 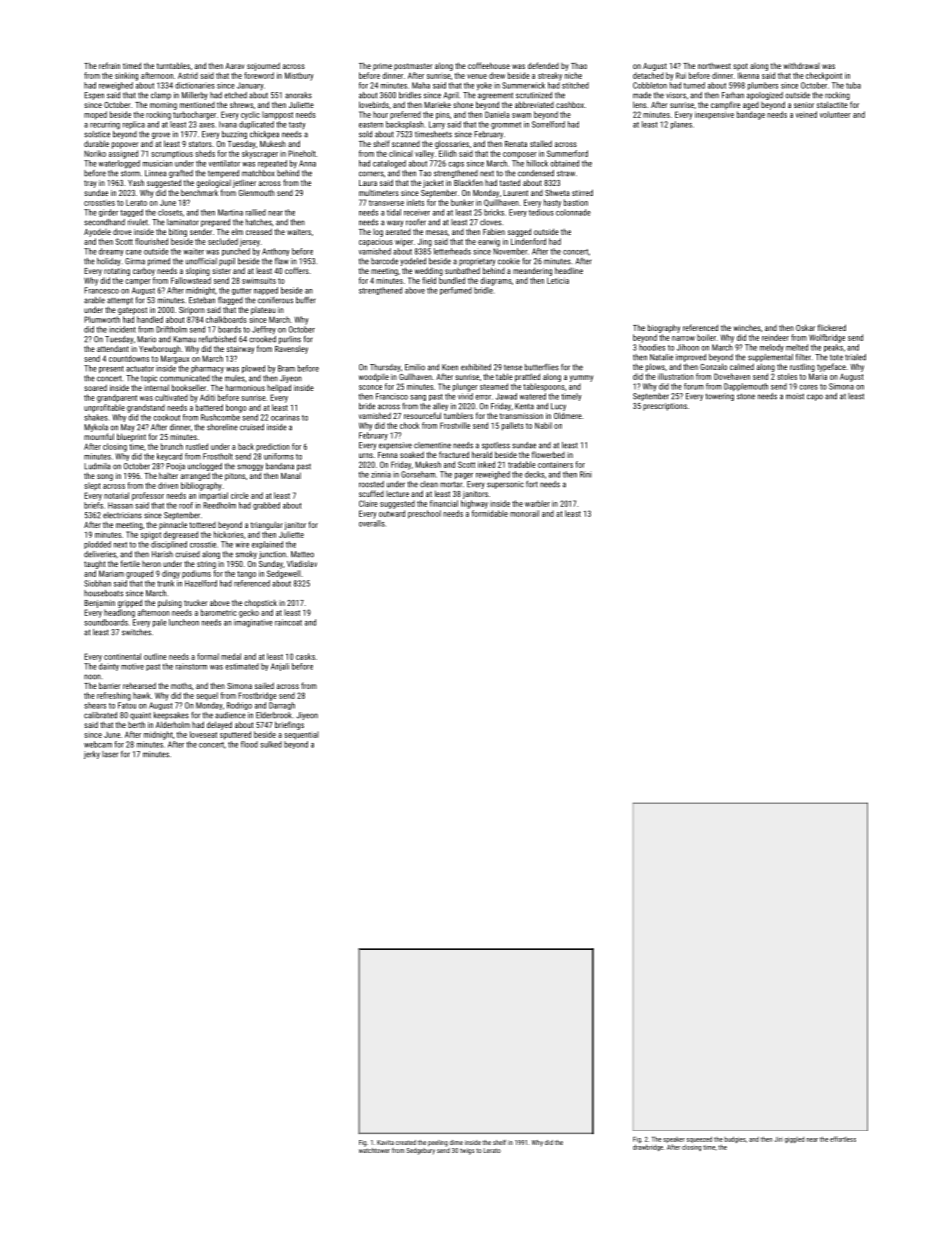 What do you see at coordinates (271, 744) in the screenshot?
I see `sulked` at bounding box center [271, 744].
